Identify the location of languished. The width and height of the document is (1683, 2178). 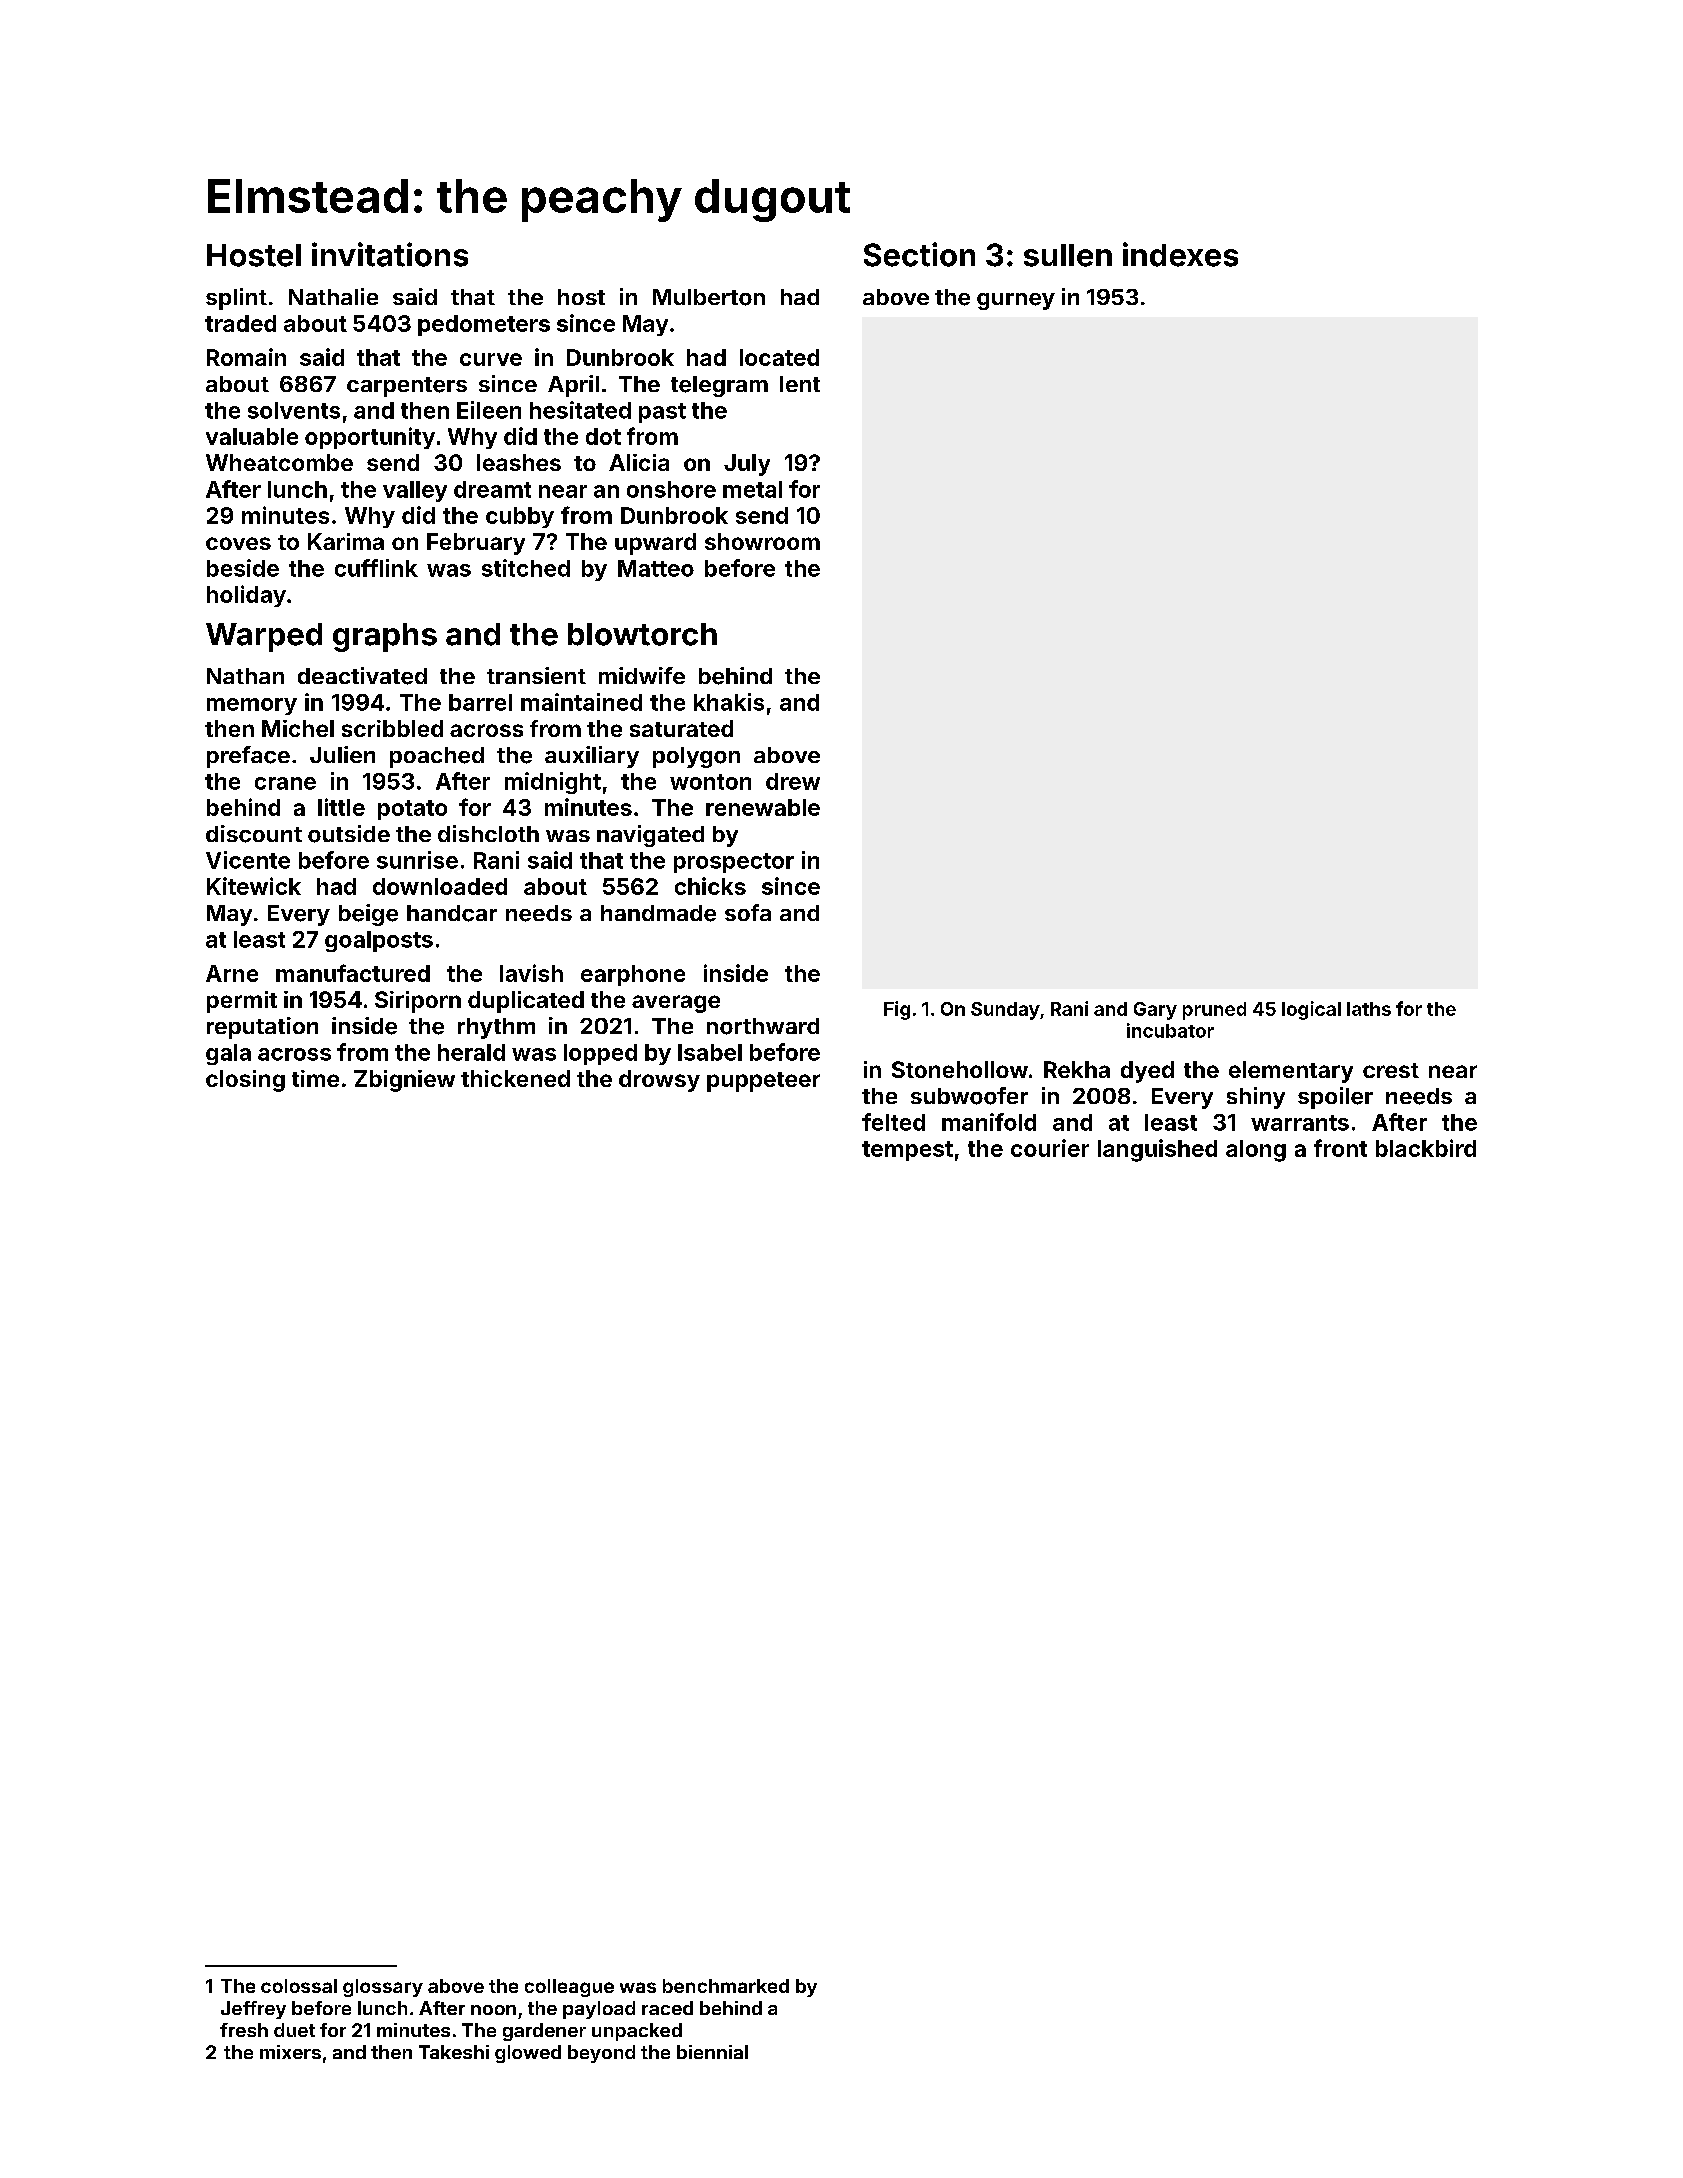
(1157, 1150).
